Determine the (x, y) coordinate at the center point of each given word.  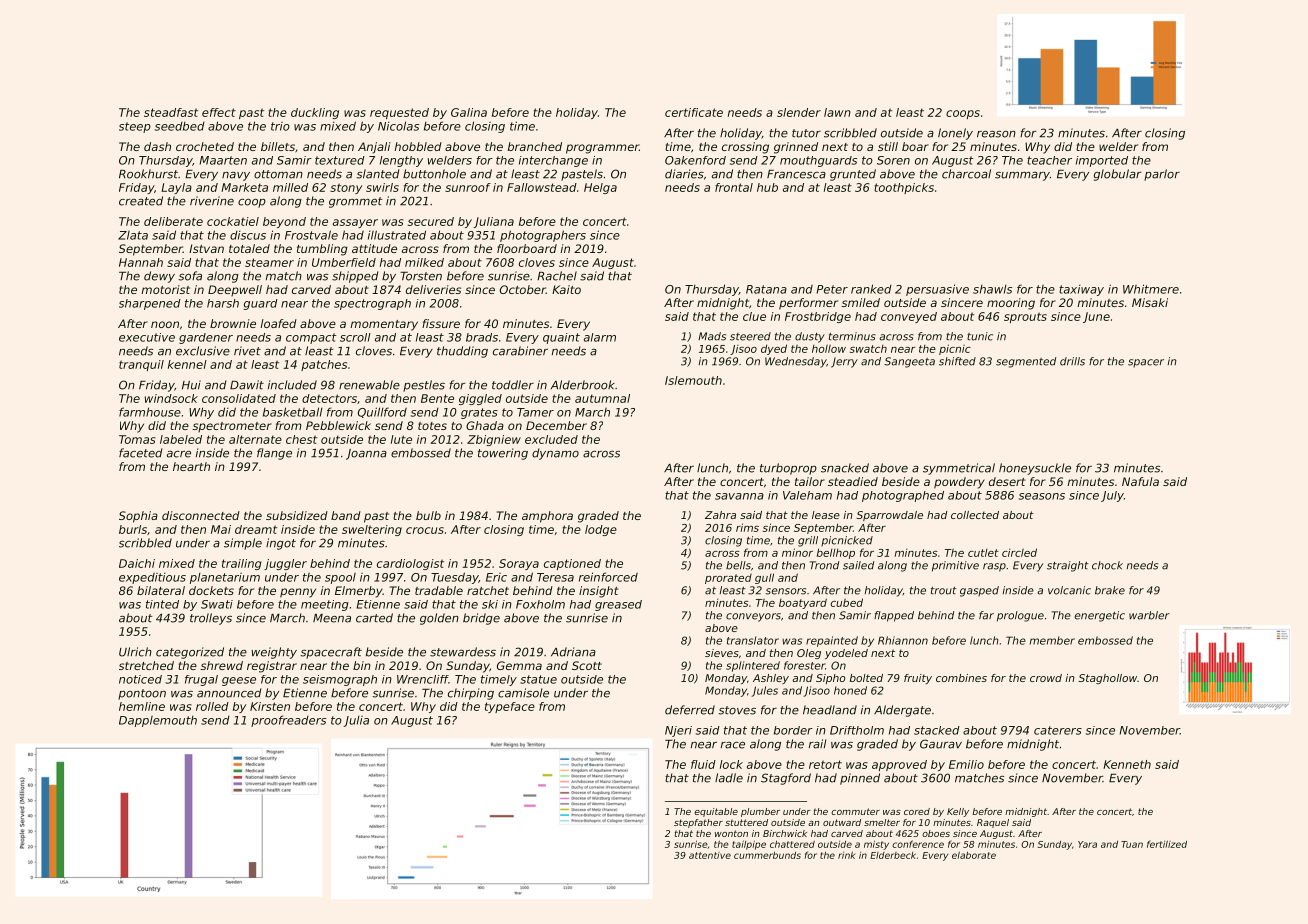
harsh (223, 303)
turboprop (788, 469)
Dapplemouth (158, 721)
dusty (810, 337)
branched (535, 146)
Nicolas (398, 126)
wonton (731, 833)
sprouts (1025, 317)
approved (899, 765)
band (346, 515)
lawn (837, 112)
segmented (1026, 362)
